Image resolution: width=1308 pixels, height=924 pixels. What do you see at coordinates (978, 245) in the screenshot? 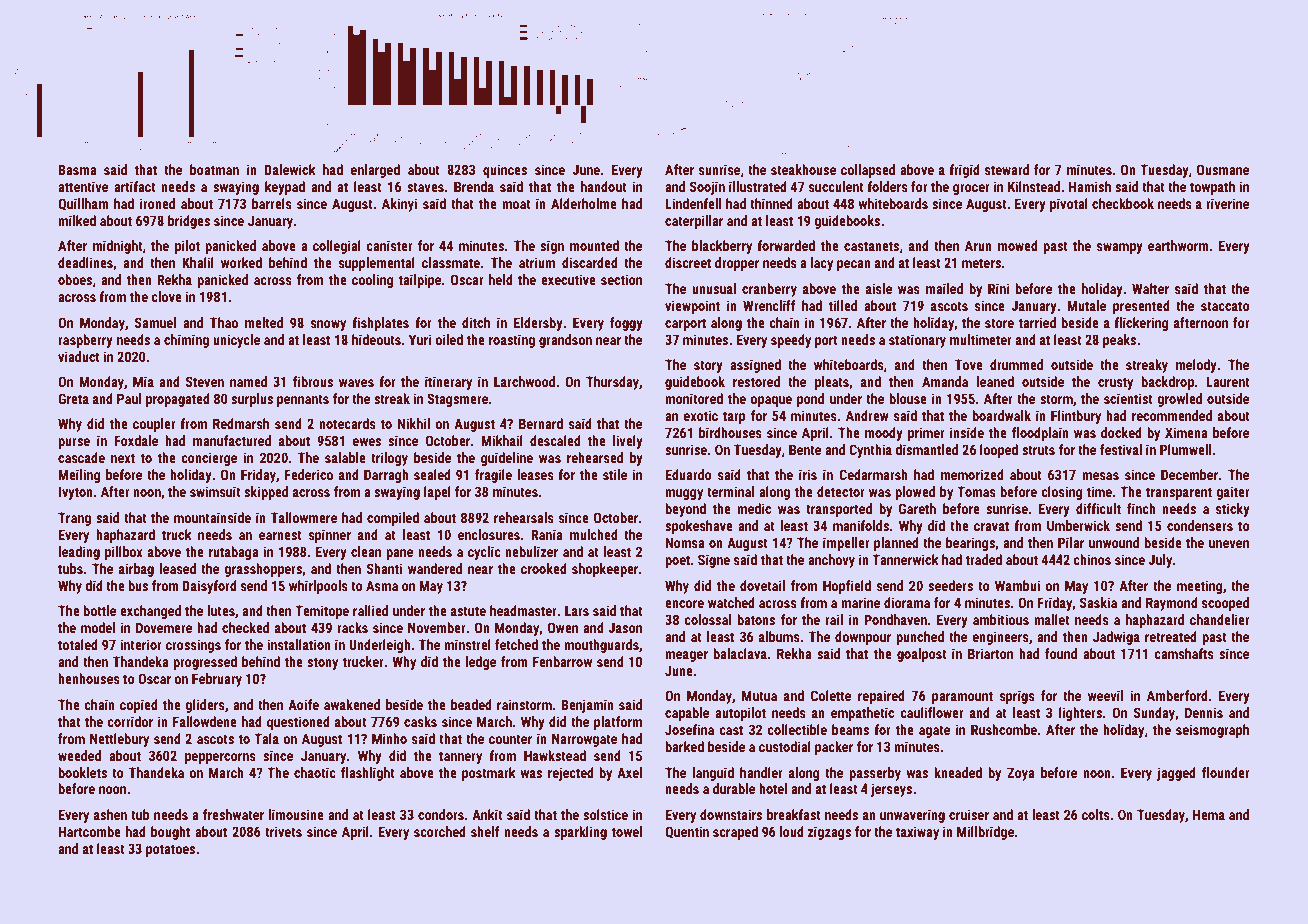
I see `Arun` at bounding box center [978, 245].
